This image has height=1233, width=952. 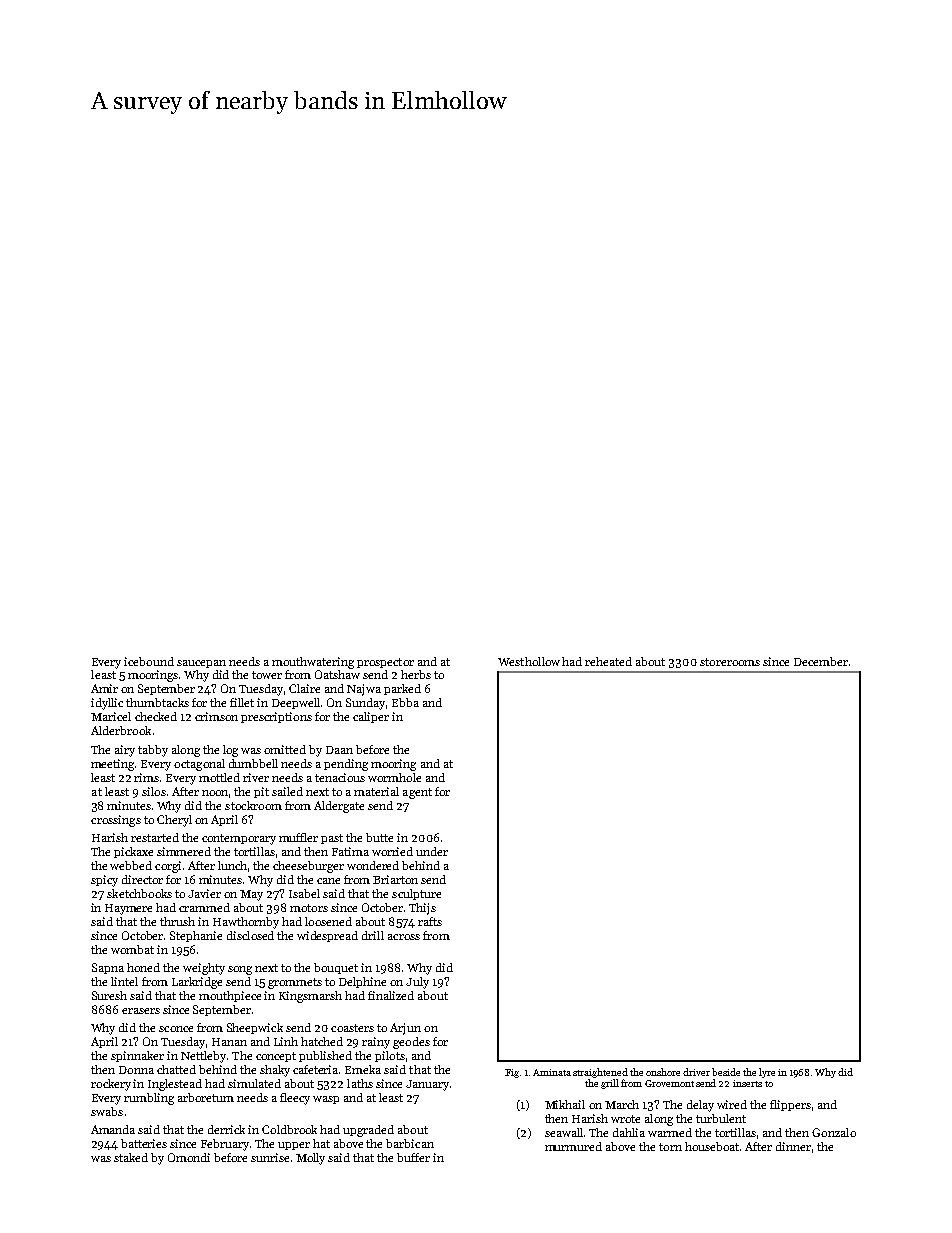 I want to click on beside, so click(x=726, y=1072).
